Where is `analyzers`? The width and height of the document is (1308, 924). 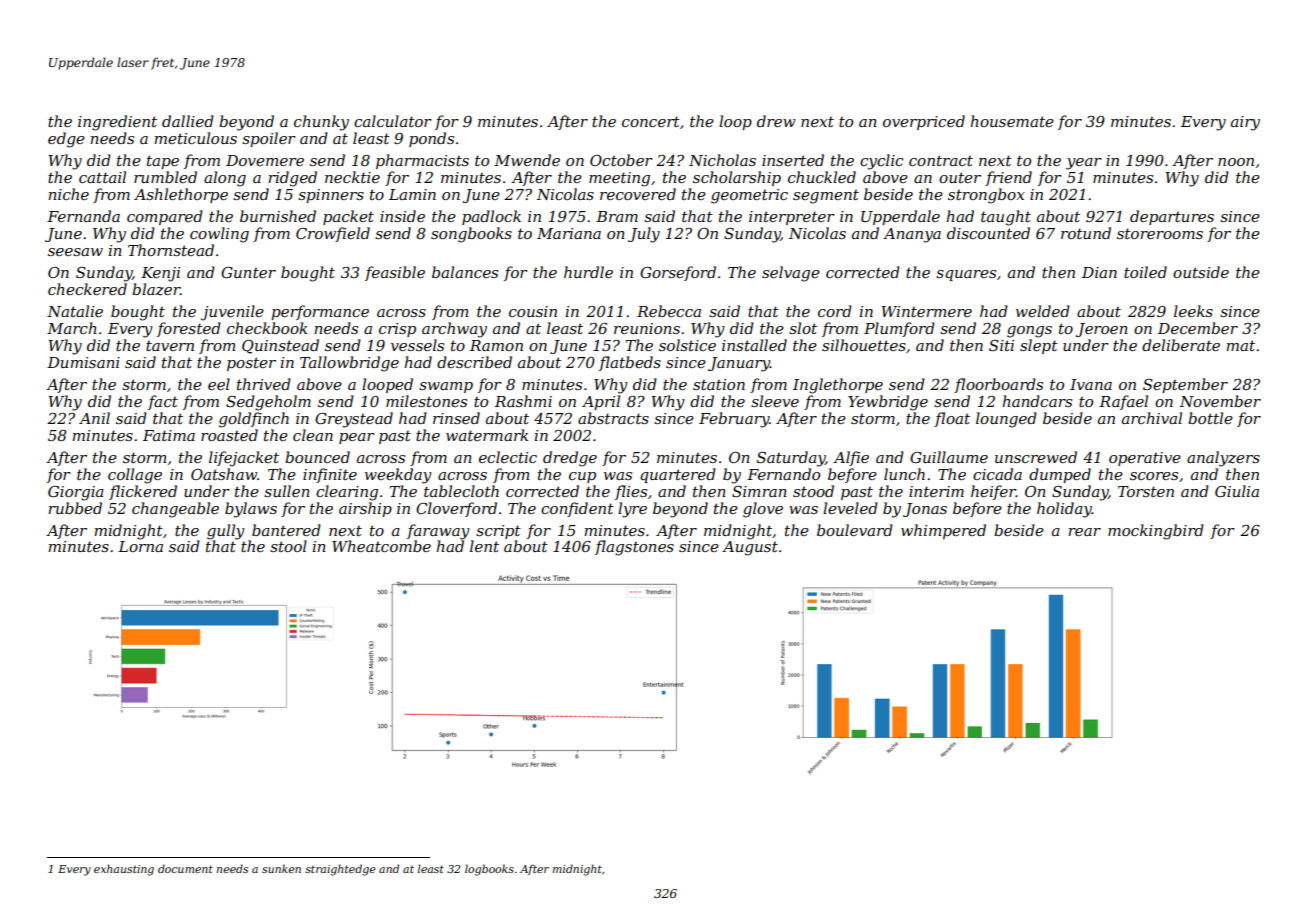 analyzers is located at coordinates (1223, 459).
